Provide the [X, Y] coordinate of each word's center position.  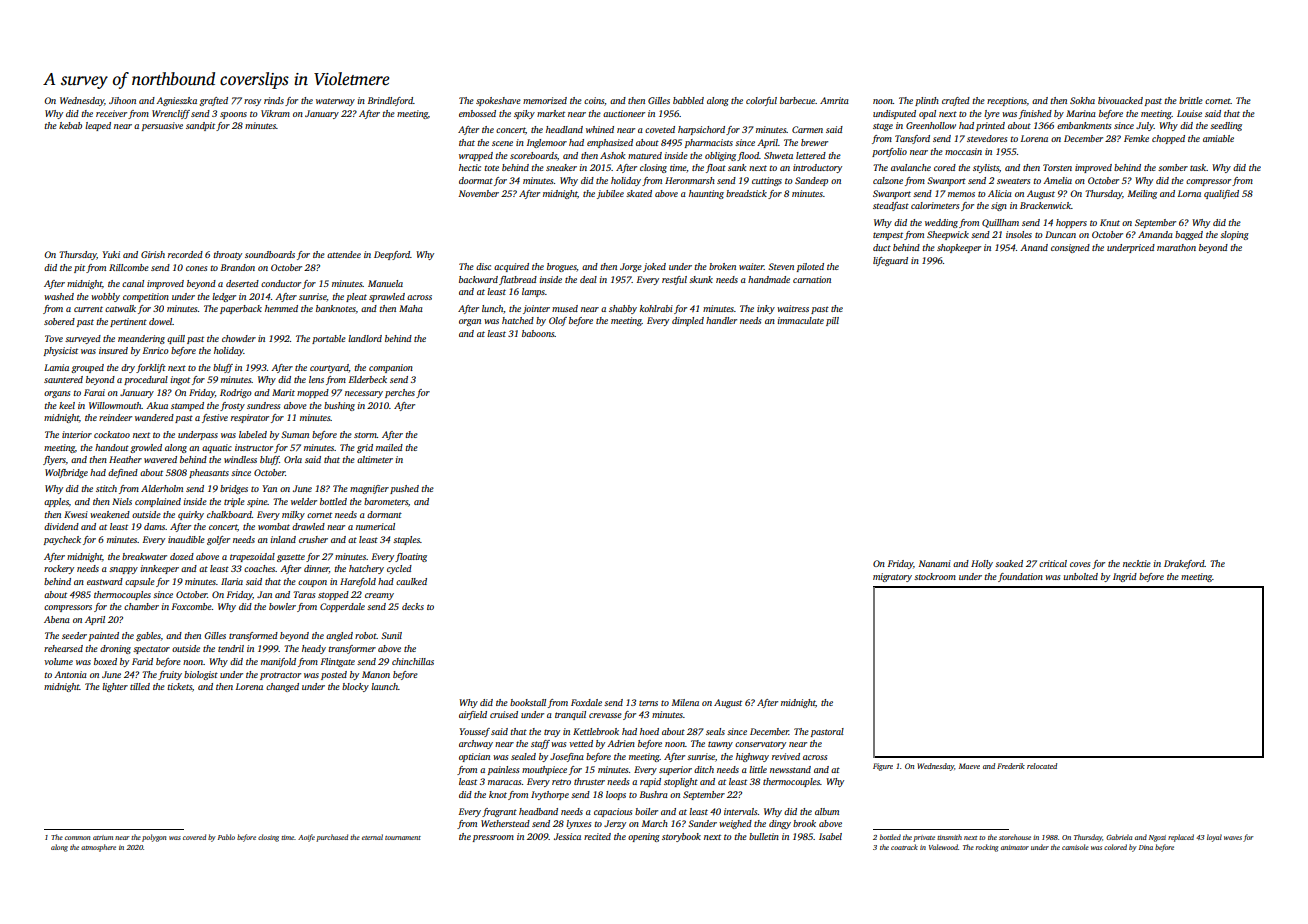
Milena [685, 702]
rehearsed [63, 648]
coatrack [904, 847]
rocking [987, 848]
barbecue [797, 100]
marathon [1176, 247]
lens [316, 379]
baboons [538, 333]
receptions [1007, 101]
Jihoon [122, 100]
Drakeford [1184, 564]
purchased [332, 838]
